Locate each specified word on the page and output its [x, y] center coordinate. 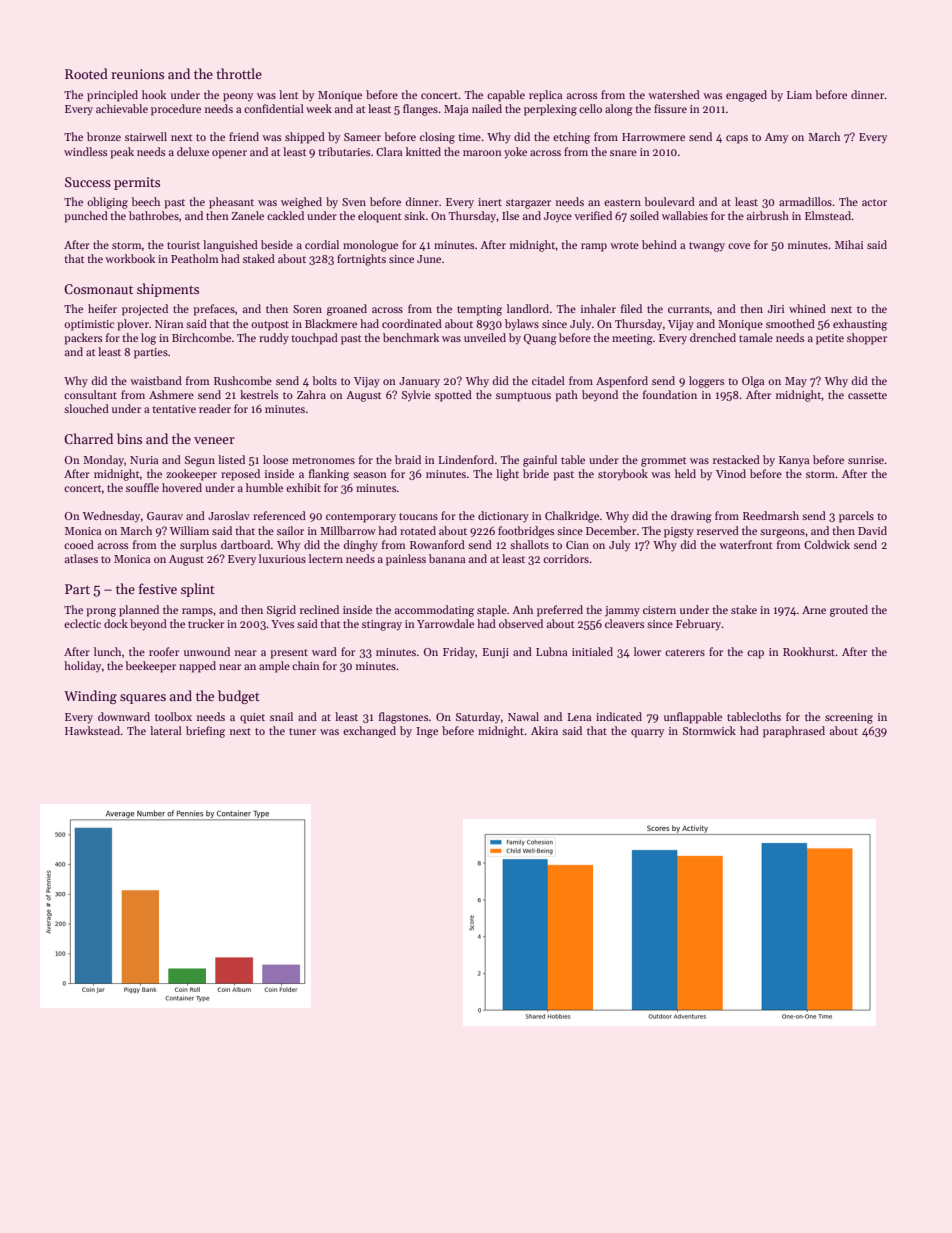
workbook [130, 258]
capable [506, 96]
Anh [522, 609]
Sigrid [281, 611]
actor [874, 202]
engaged [746, 96]
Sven [354, 202]
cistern [659, 610]
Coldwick [827, 544]
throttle [239, 73]
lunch [107, 651]
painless [406, 560]
